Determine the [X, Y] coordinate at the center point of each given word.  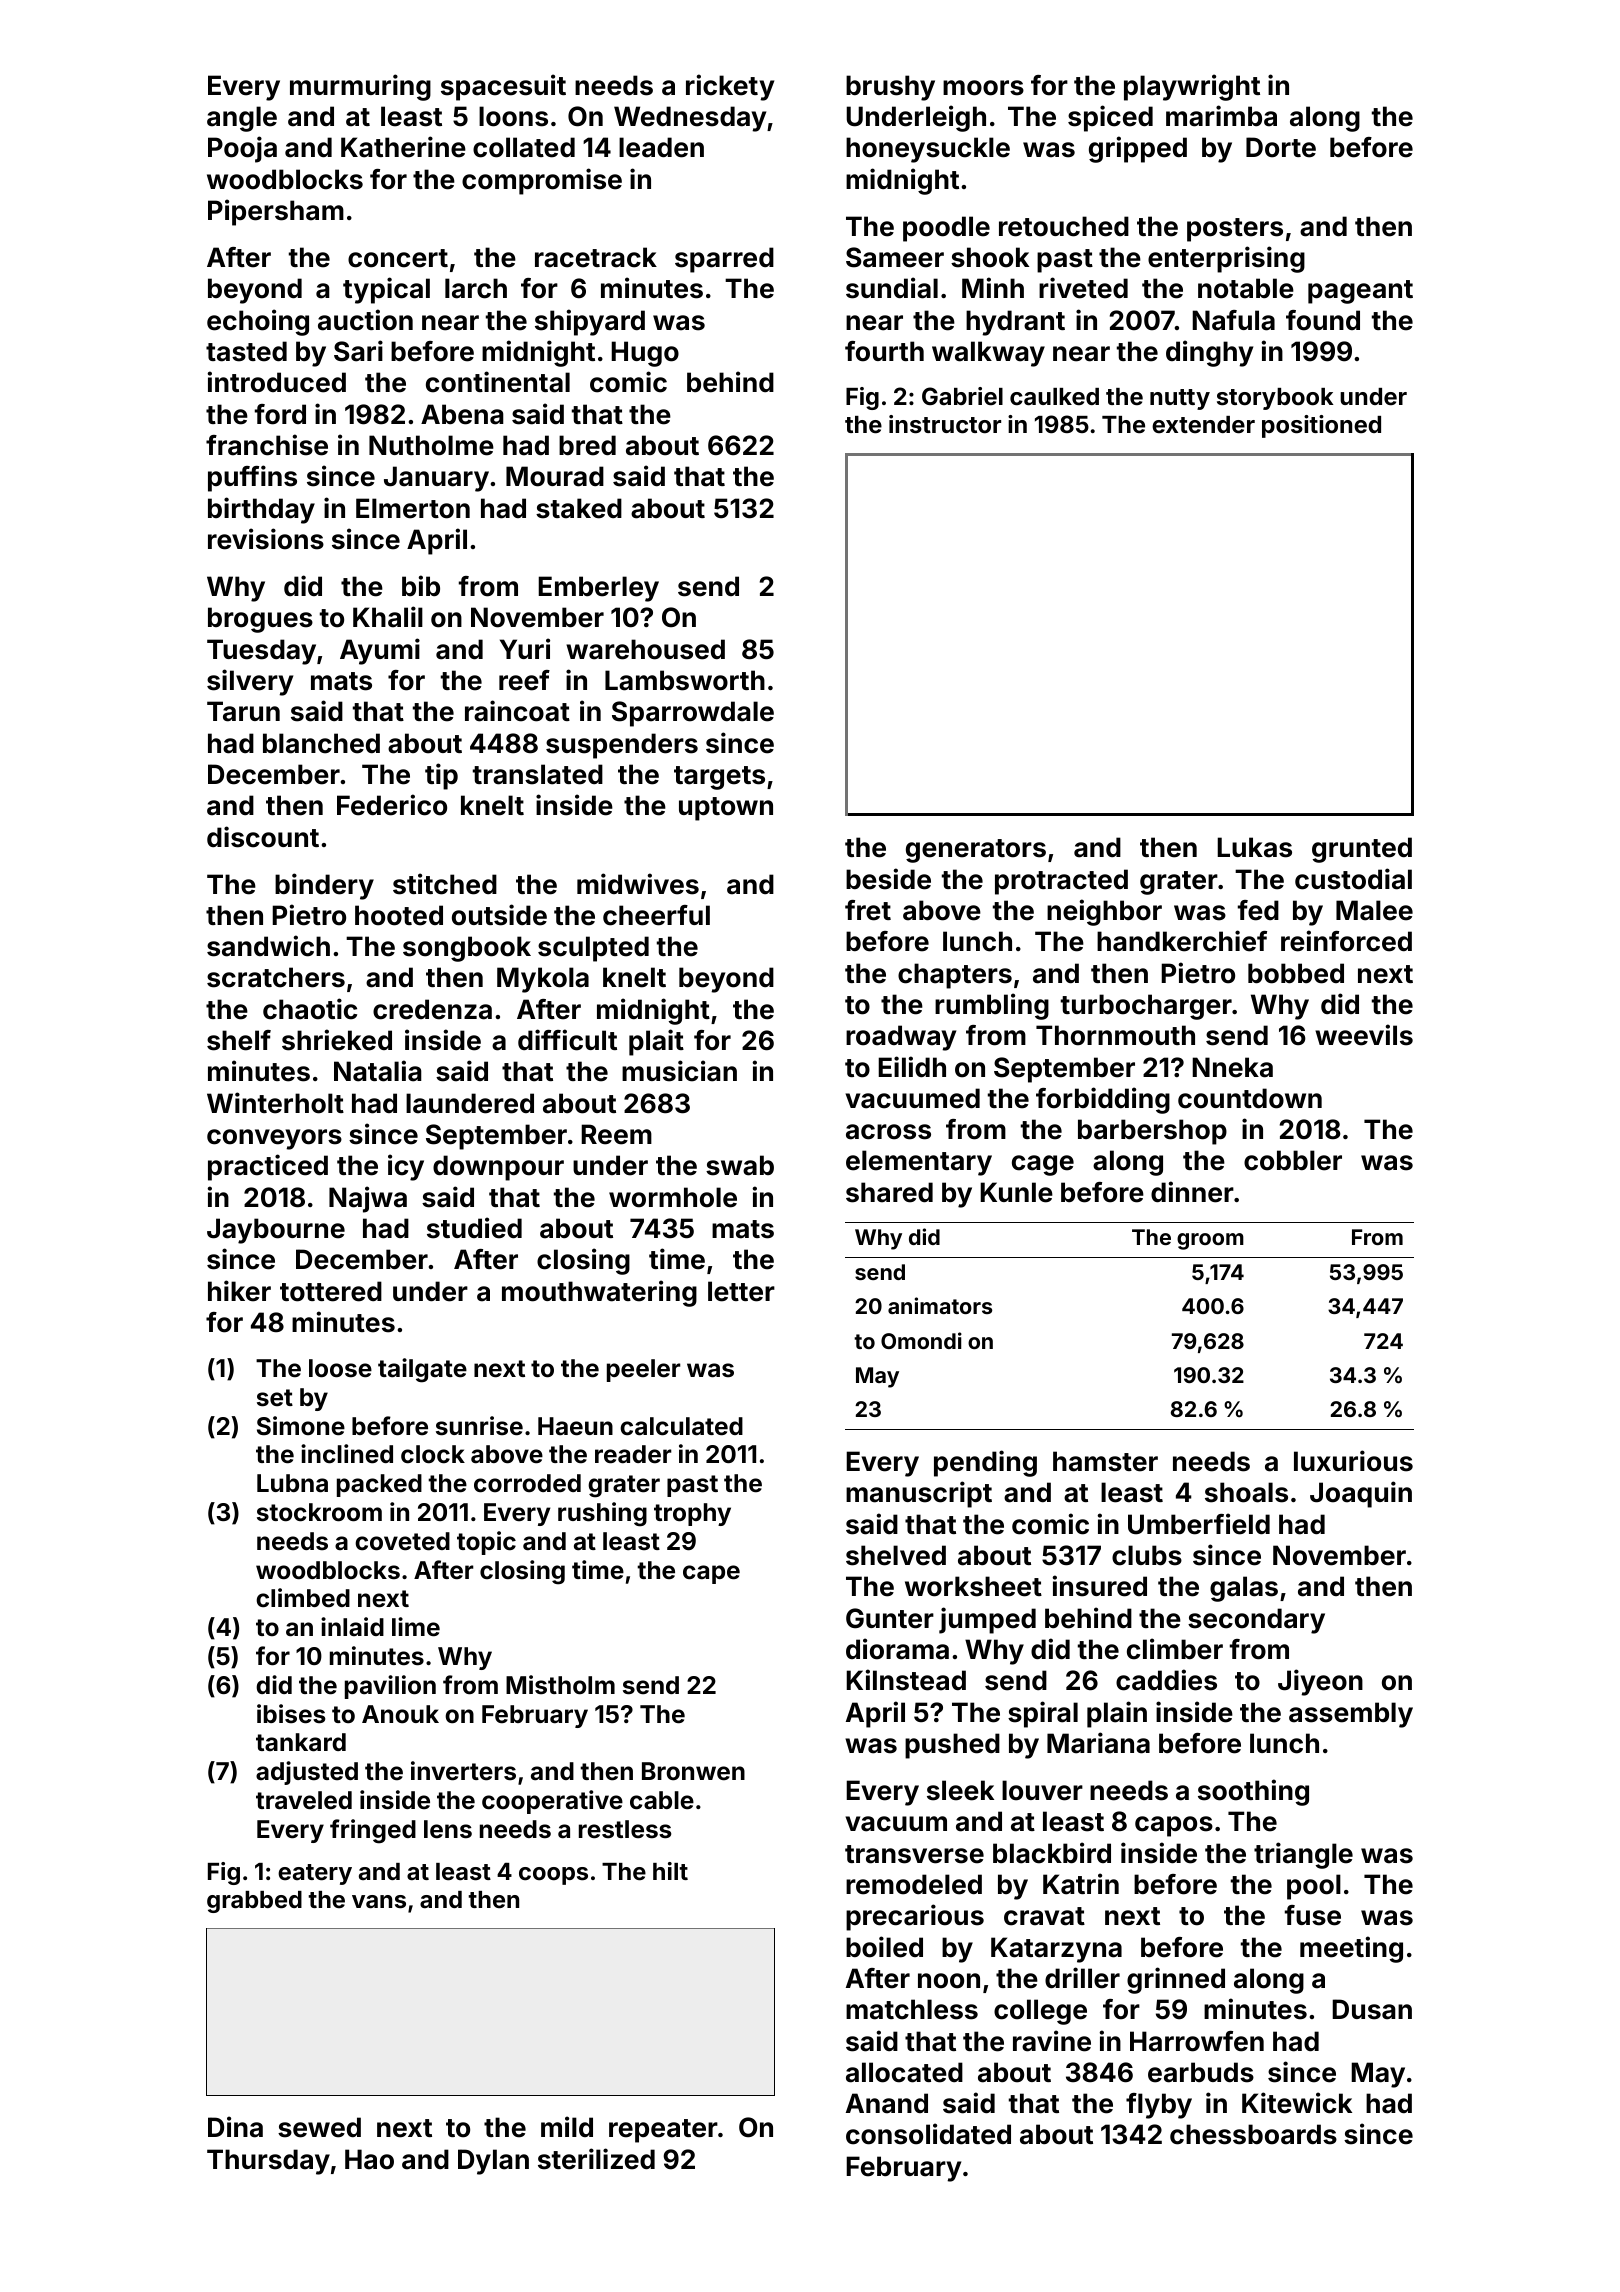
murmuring [360, 87]
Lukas [1254, 847]
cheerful [656, 915]
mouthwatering [599, 1293]
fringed [373, 1831]
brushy [890, 88]
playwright [1192, 87]
